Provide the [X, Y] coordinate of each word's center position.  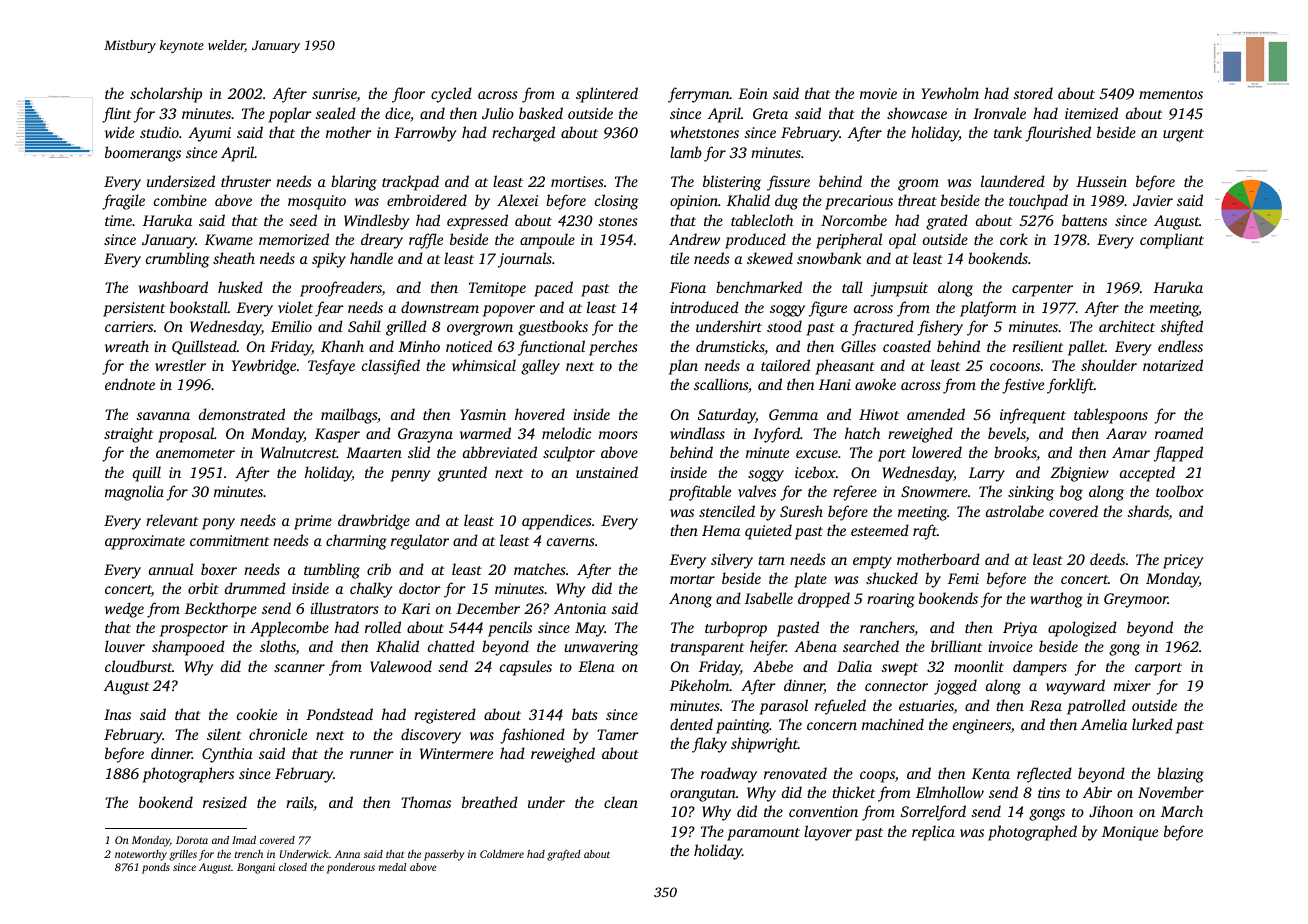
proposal [186, 435]
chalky [371, 590]
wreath [127, 346]
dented [691, 724]
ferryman [699, 95]
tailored [785, 365]
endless [1180, 346]
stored [1033, 93]
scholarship [166, 95]
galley [540, 367]
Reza [1046, 705]
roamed [1179, 433]
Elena [596, 666]
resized [225, 802]
